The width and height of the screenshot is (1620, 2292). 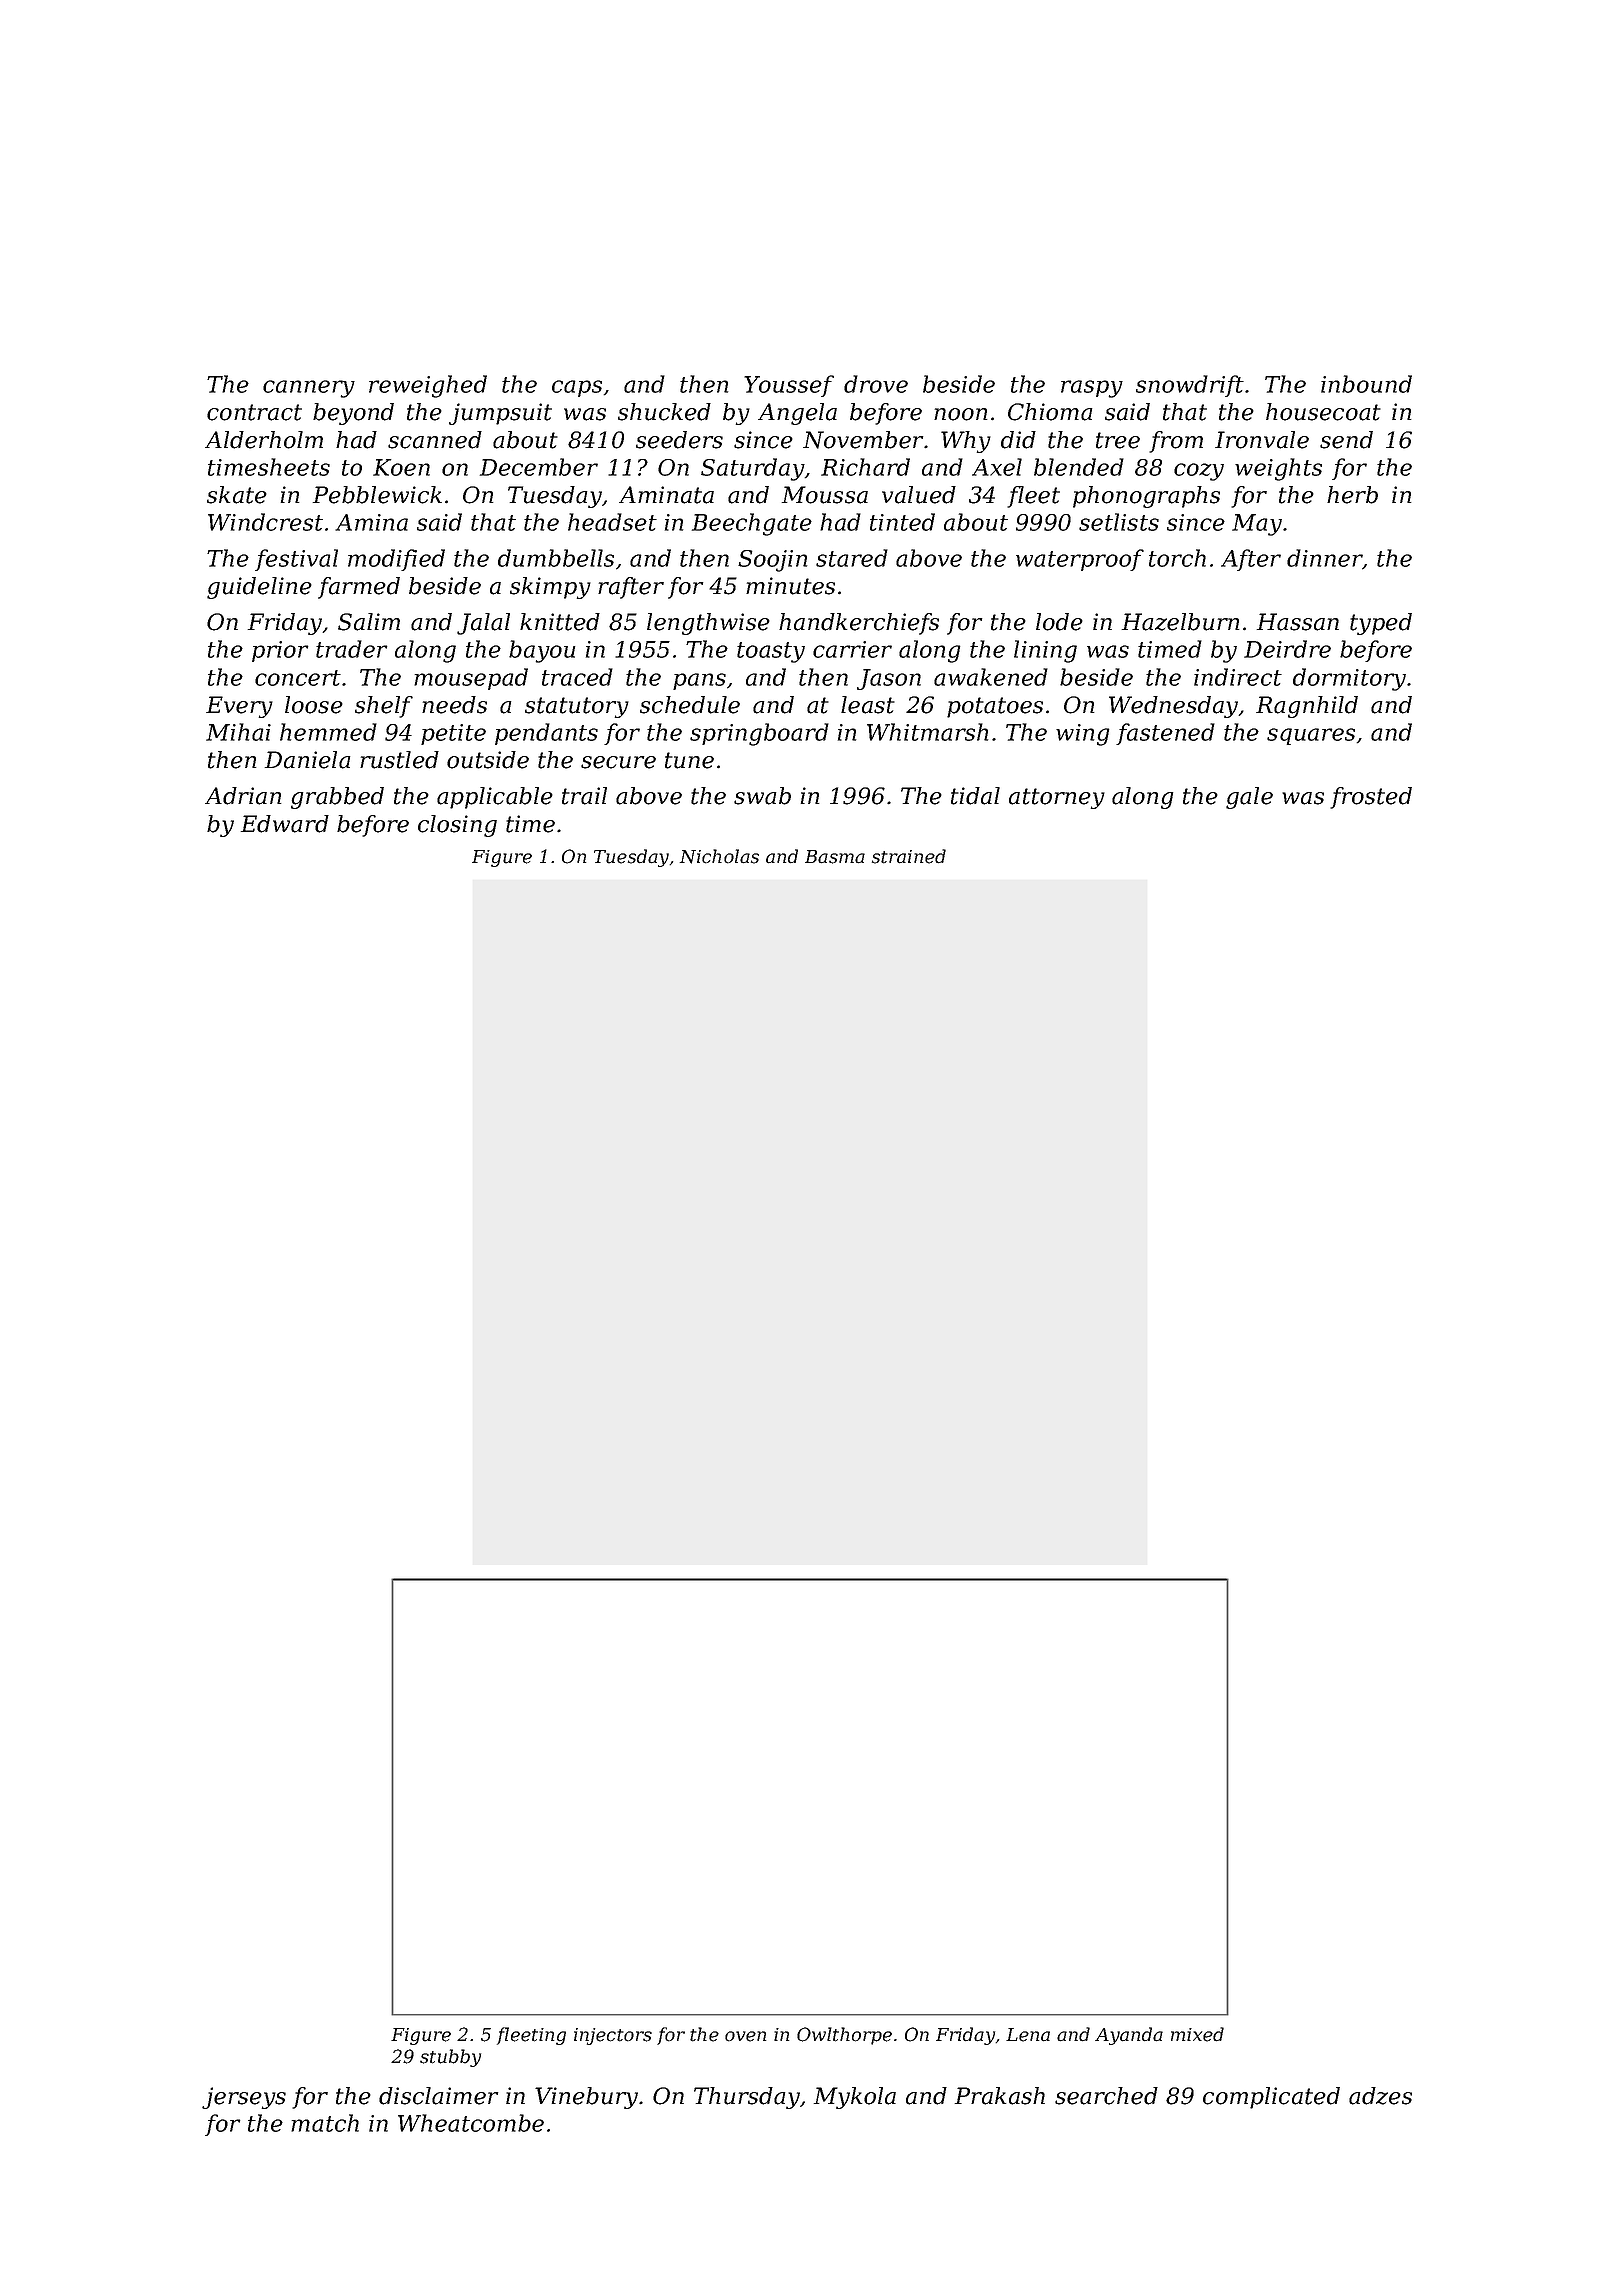 What do you see at coordinates (772, 561) in the screenshot?
I see `Soojin` at bounding box center [772, 561].
